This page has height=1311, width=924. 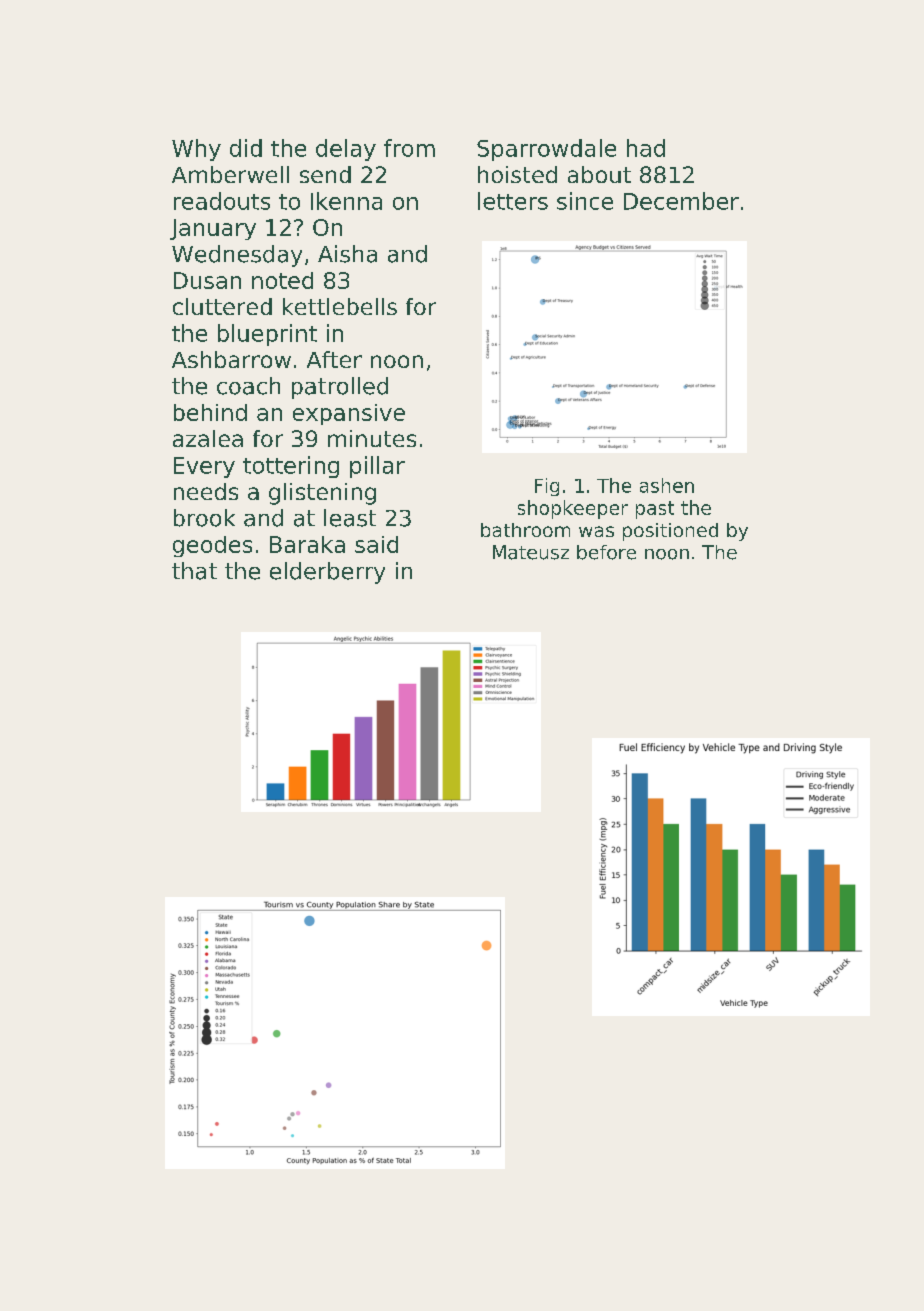 What do you see at coordinates (230, 174) in the page?
I see `Amberwell` at bounding box center [230, 174].
